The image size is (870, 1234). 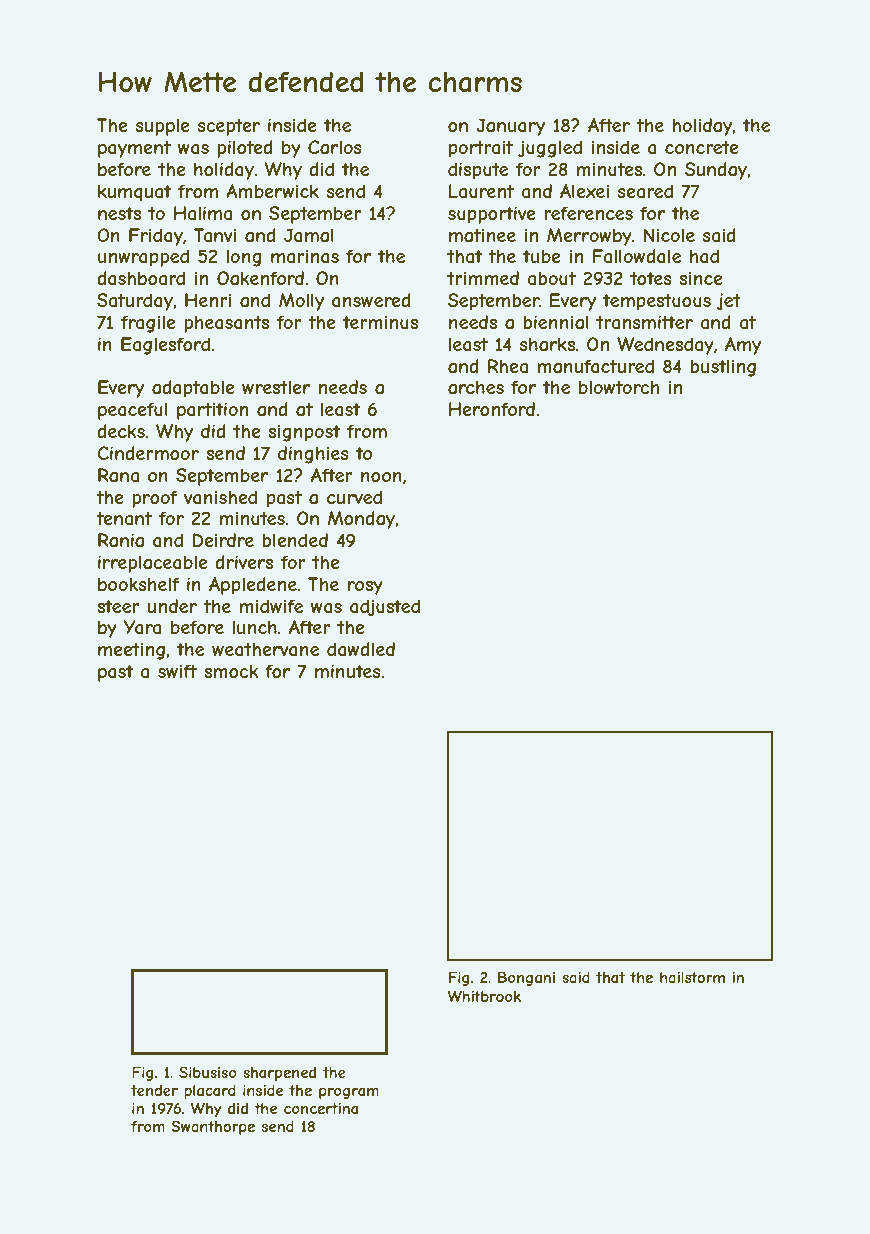 What do you see at coordinates (550, 149) in the image?
I see `juggled` at bounding box center [550, 149].
